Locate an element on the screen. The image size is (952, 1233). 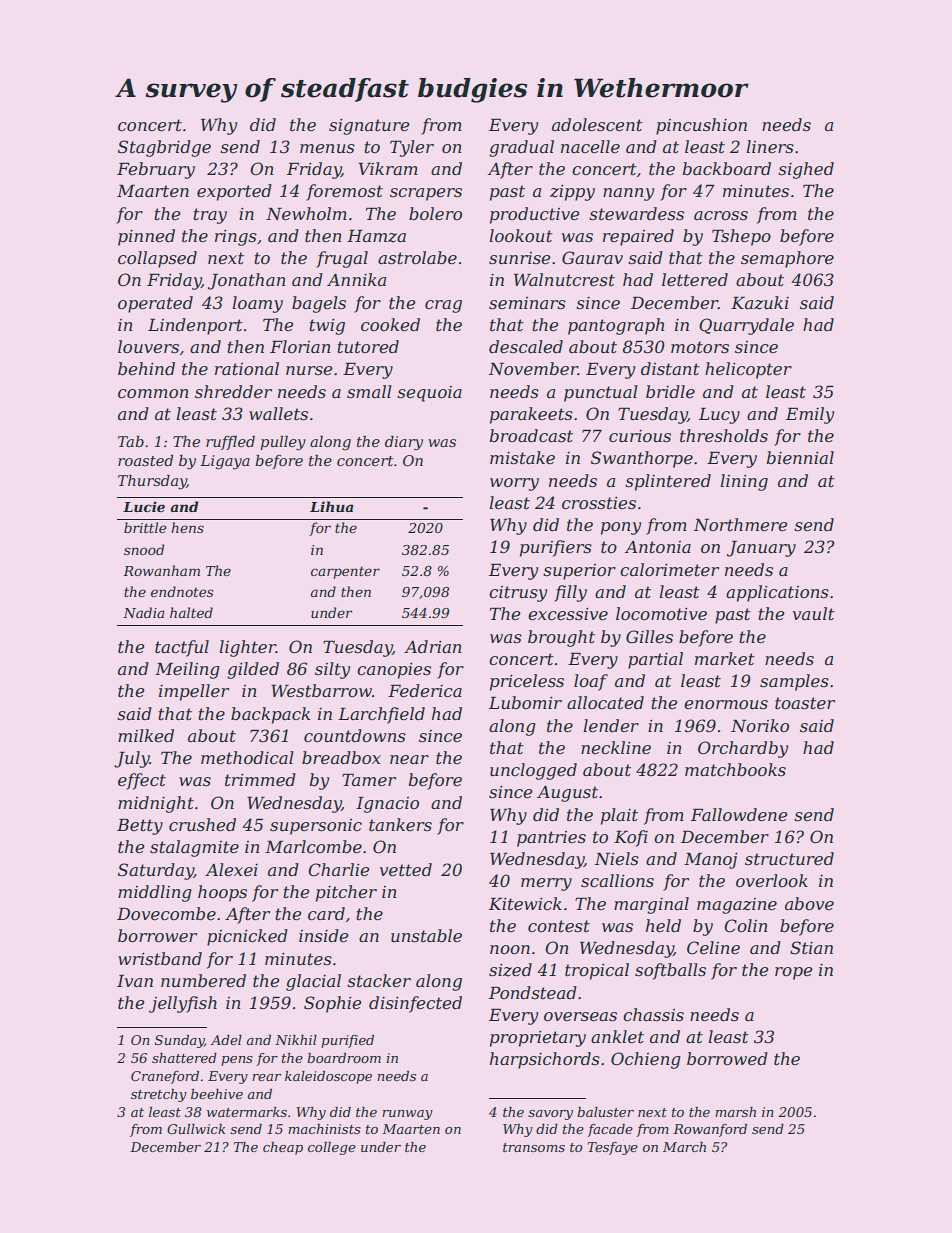
Kazuki is located at coordinates (760, 303).
